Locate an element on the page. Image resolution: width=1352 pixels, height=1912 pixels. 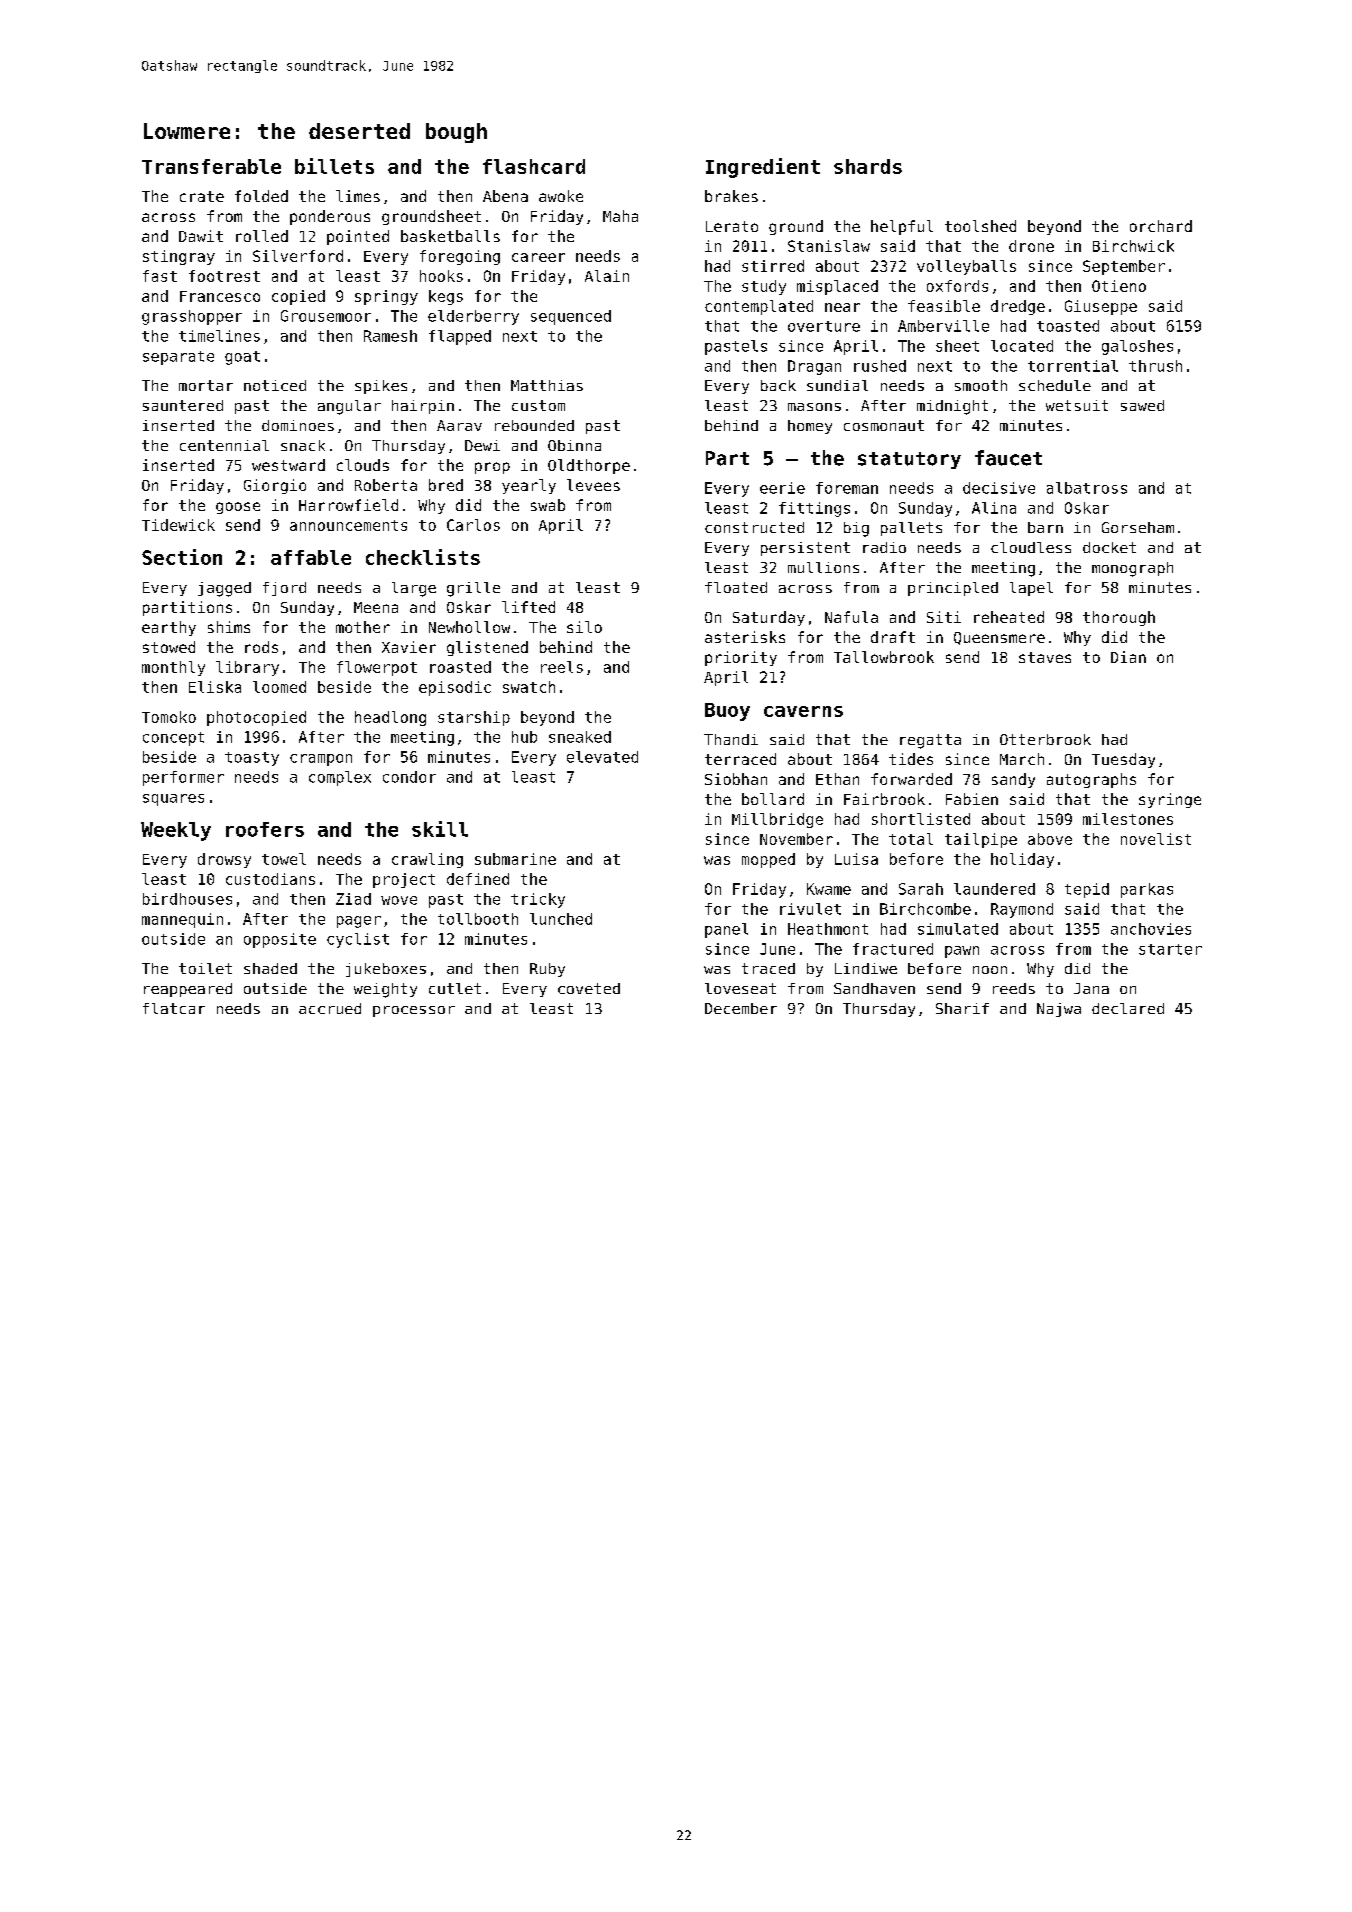
goose is located at coordinates (238, 508).
